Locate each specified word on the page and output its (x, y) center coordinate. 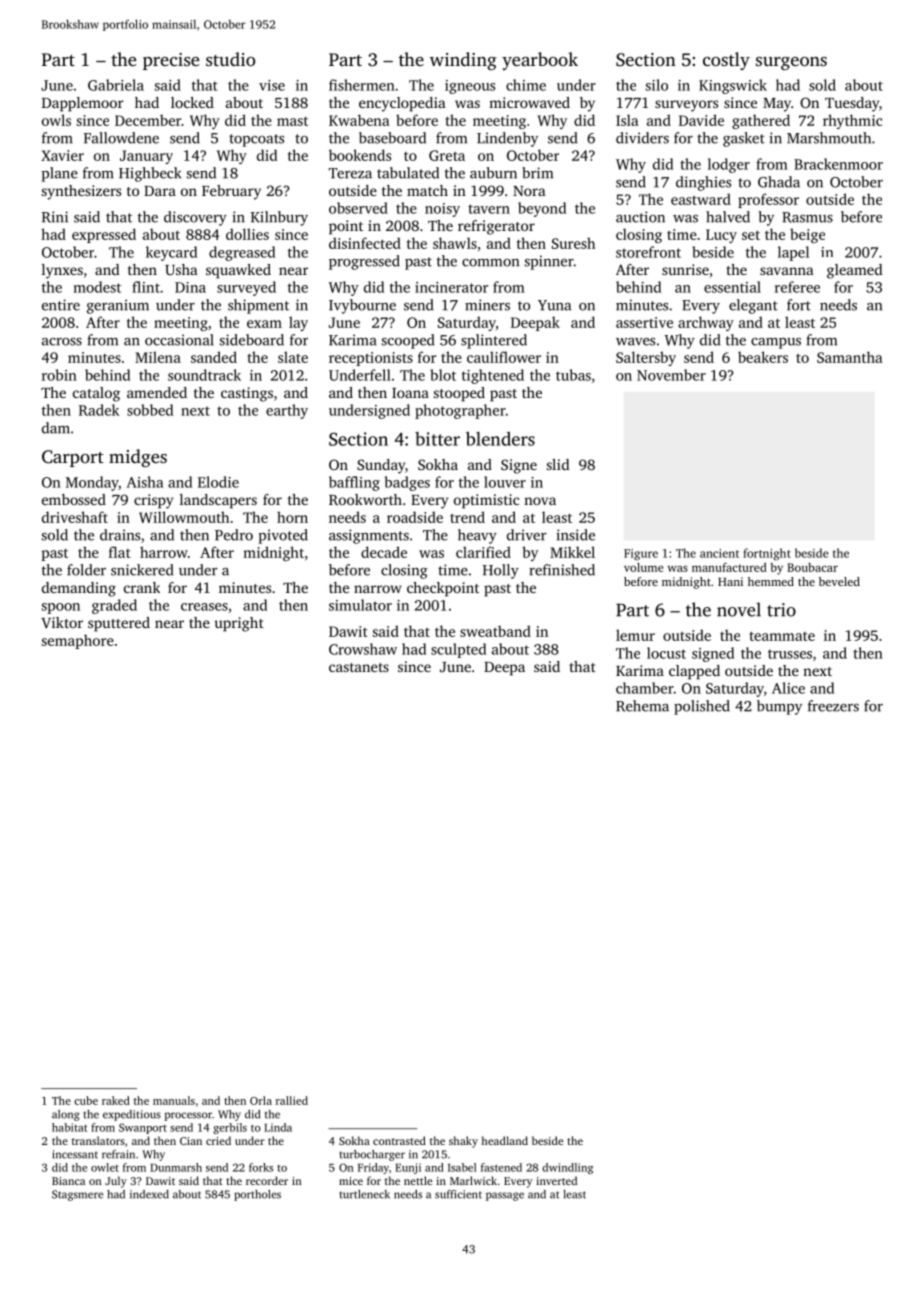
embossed (74, 499)
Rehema (642, 706)
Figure (641, 555)
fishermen (362, 85)
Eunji (408, 1168)
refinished (562, 570)
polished (702, 707)
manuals (174, 1100)
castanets (359, 667)
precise (171, 61)
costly (726, 61)
